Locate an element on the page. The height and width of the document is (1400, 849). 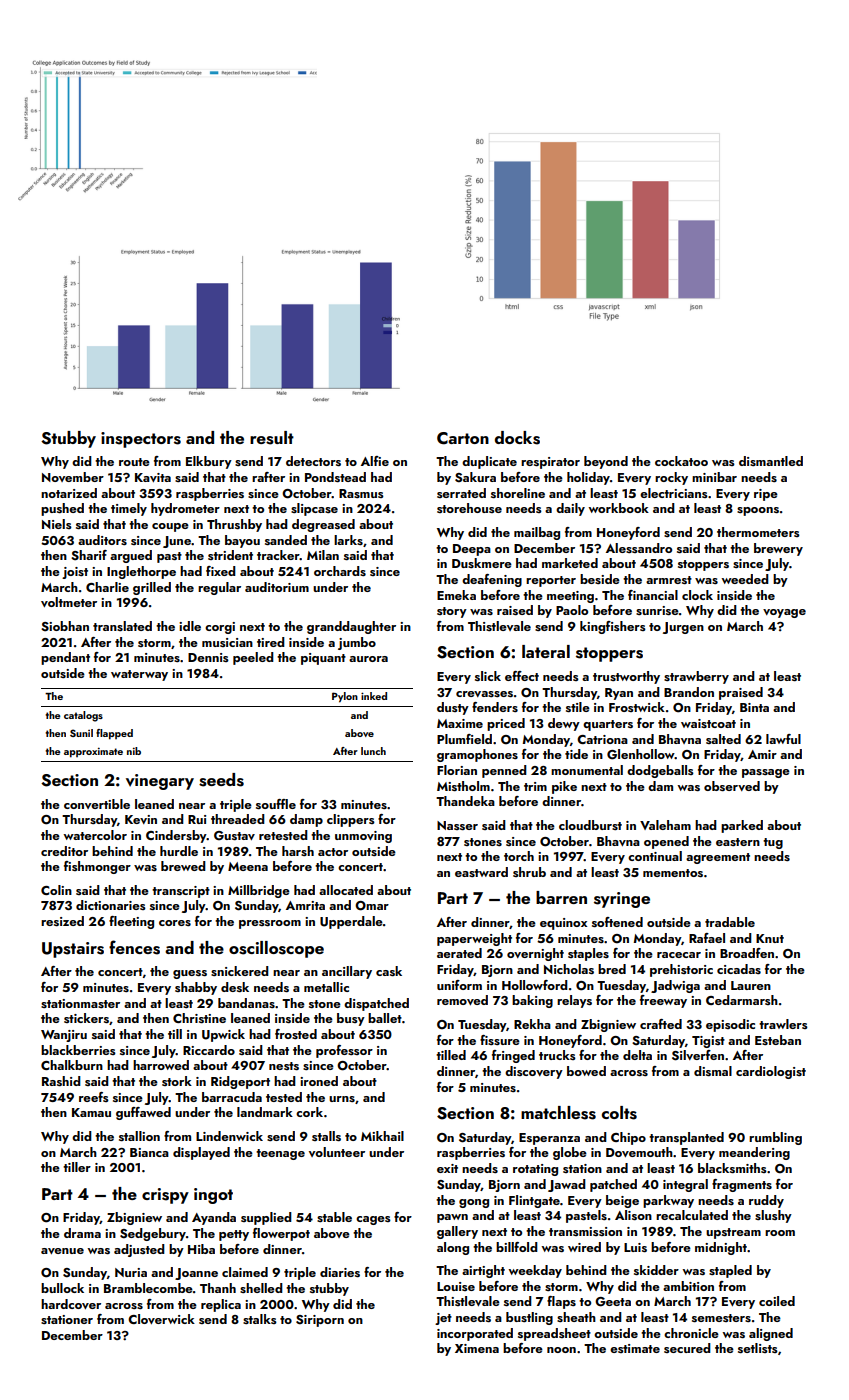
Cloverwick is located at coordinates (161, 1319).
